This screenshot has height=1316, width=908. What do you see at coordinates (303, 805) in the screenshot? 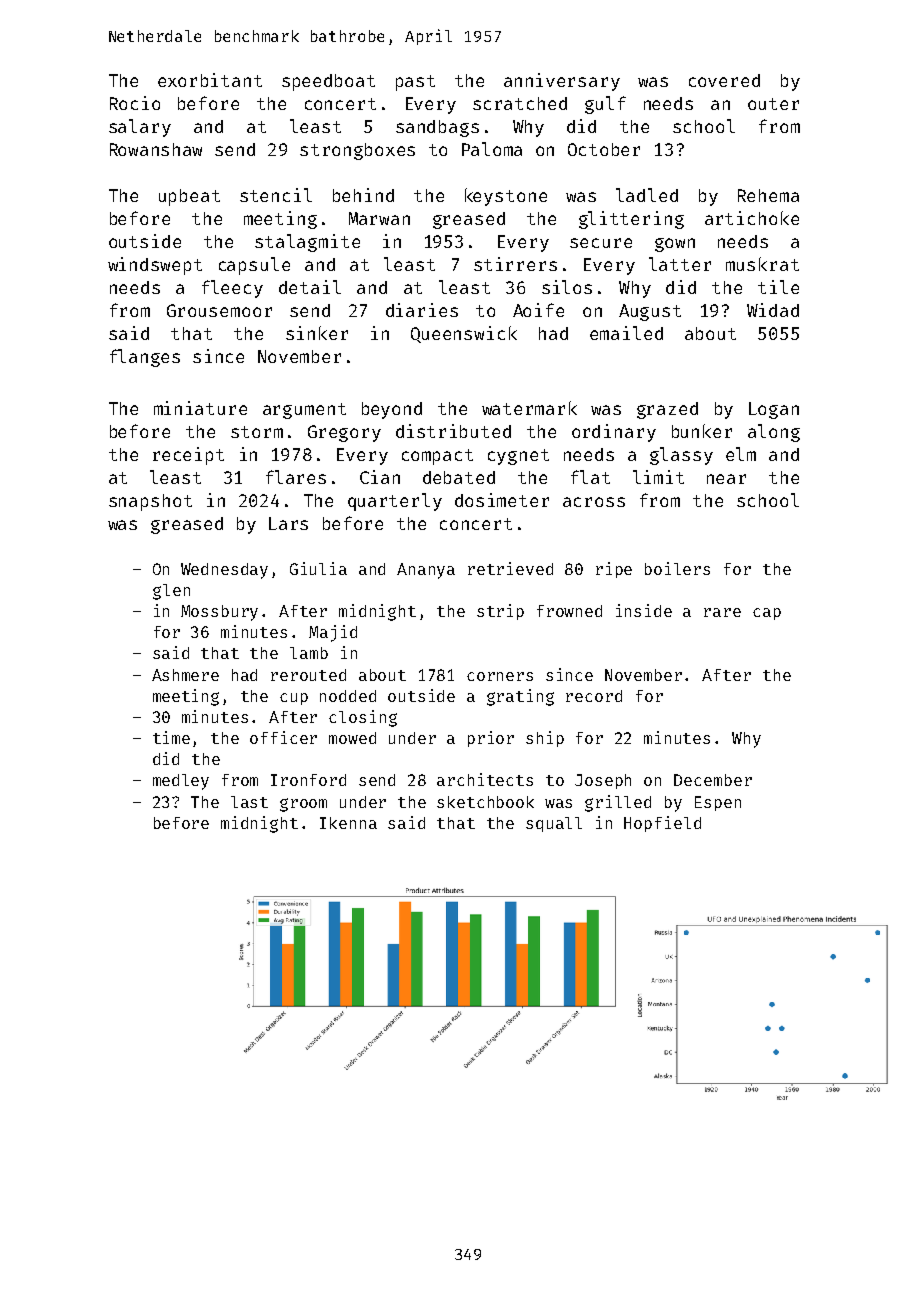
I see `groom` at bounding box center [303, 805].
